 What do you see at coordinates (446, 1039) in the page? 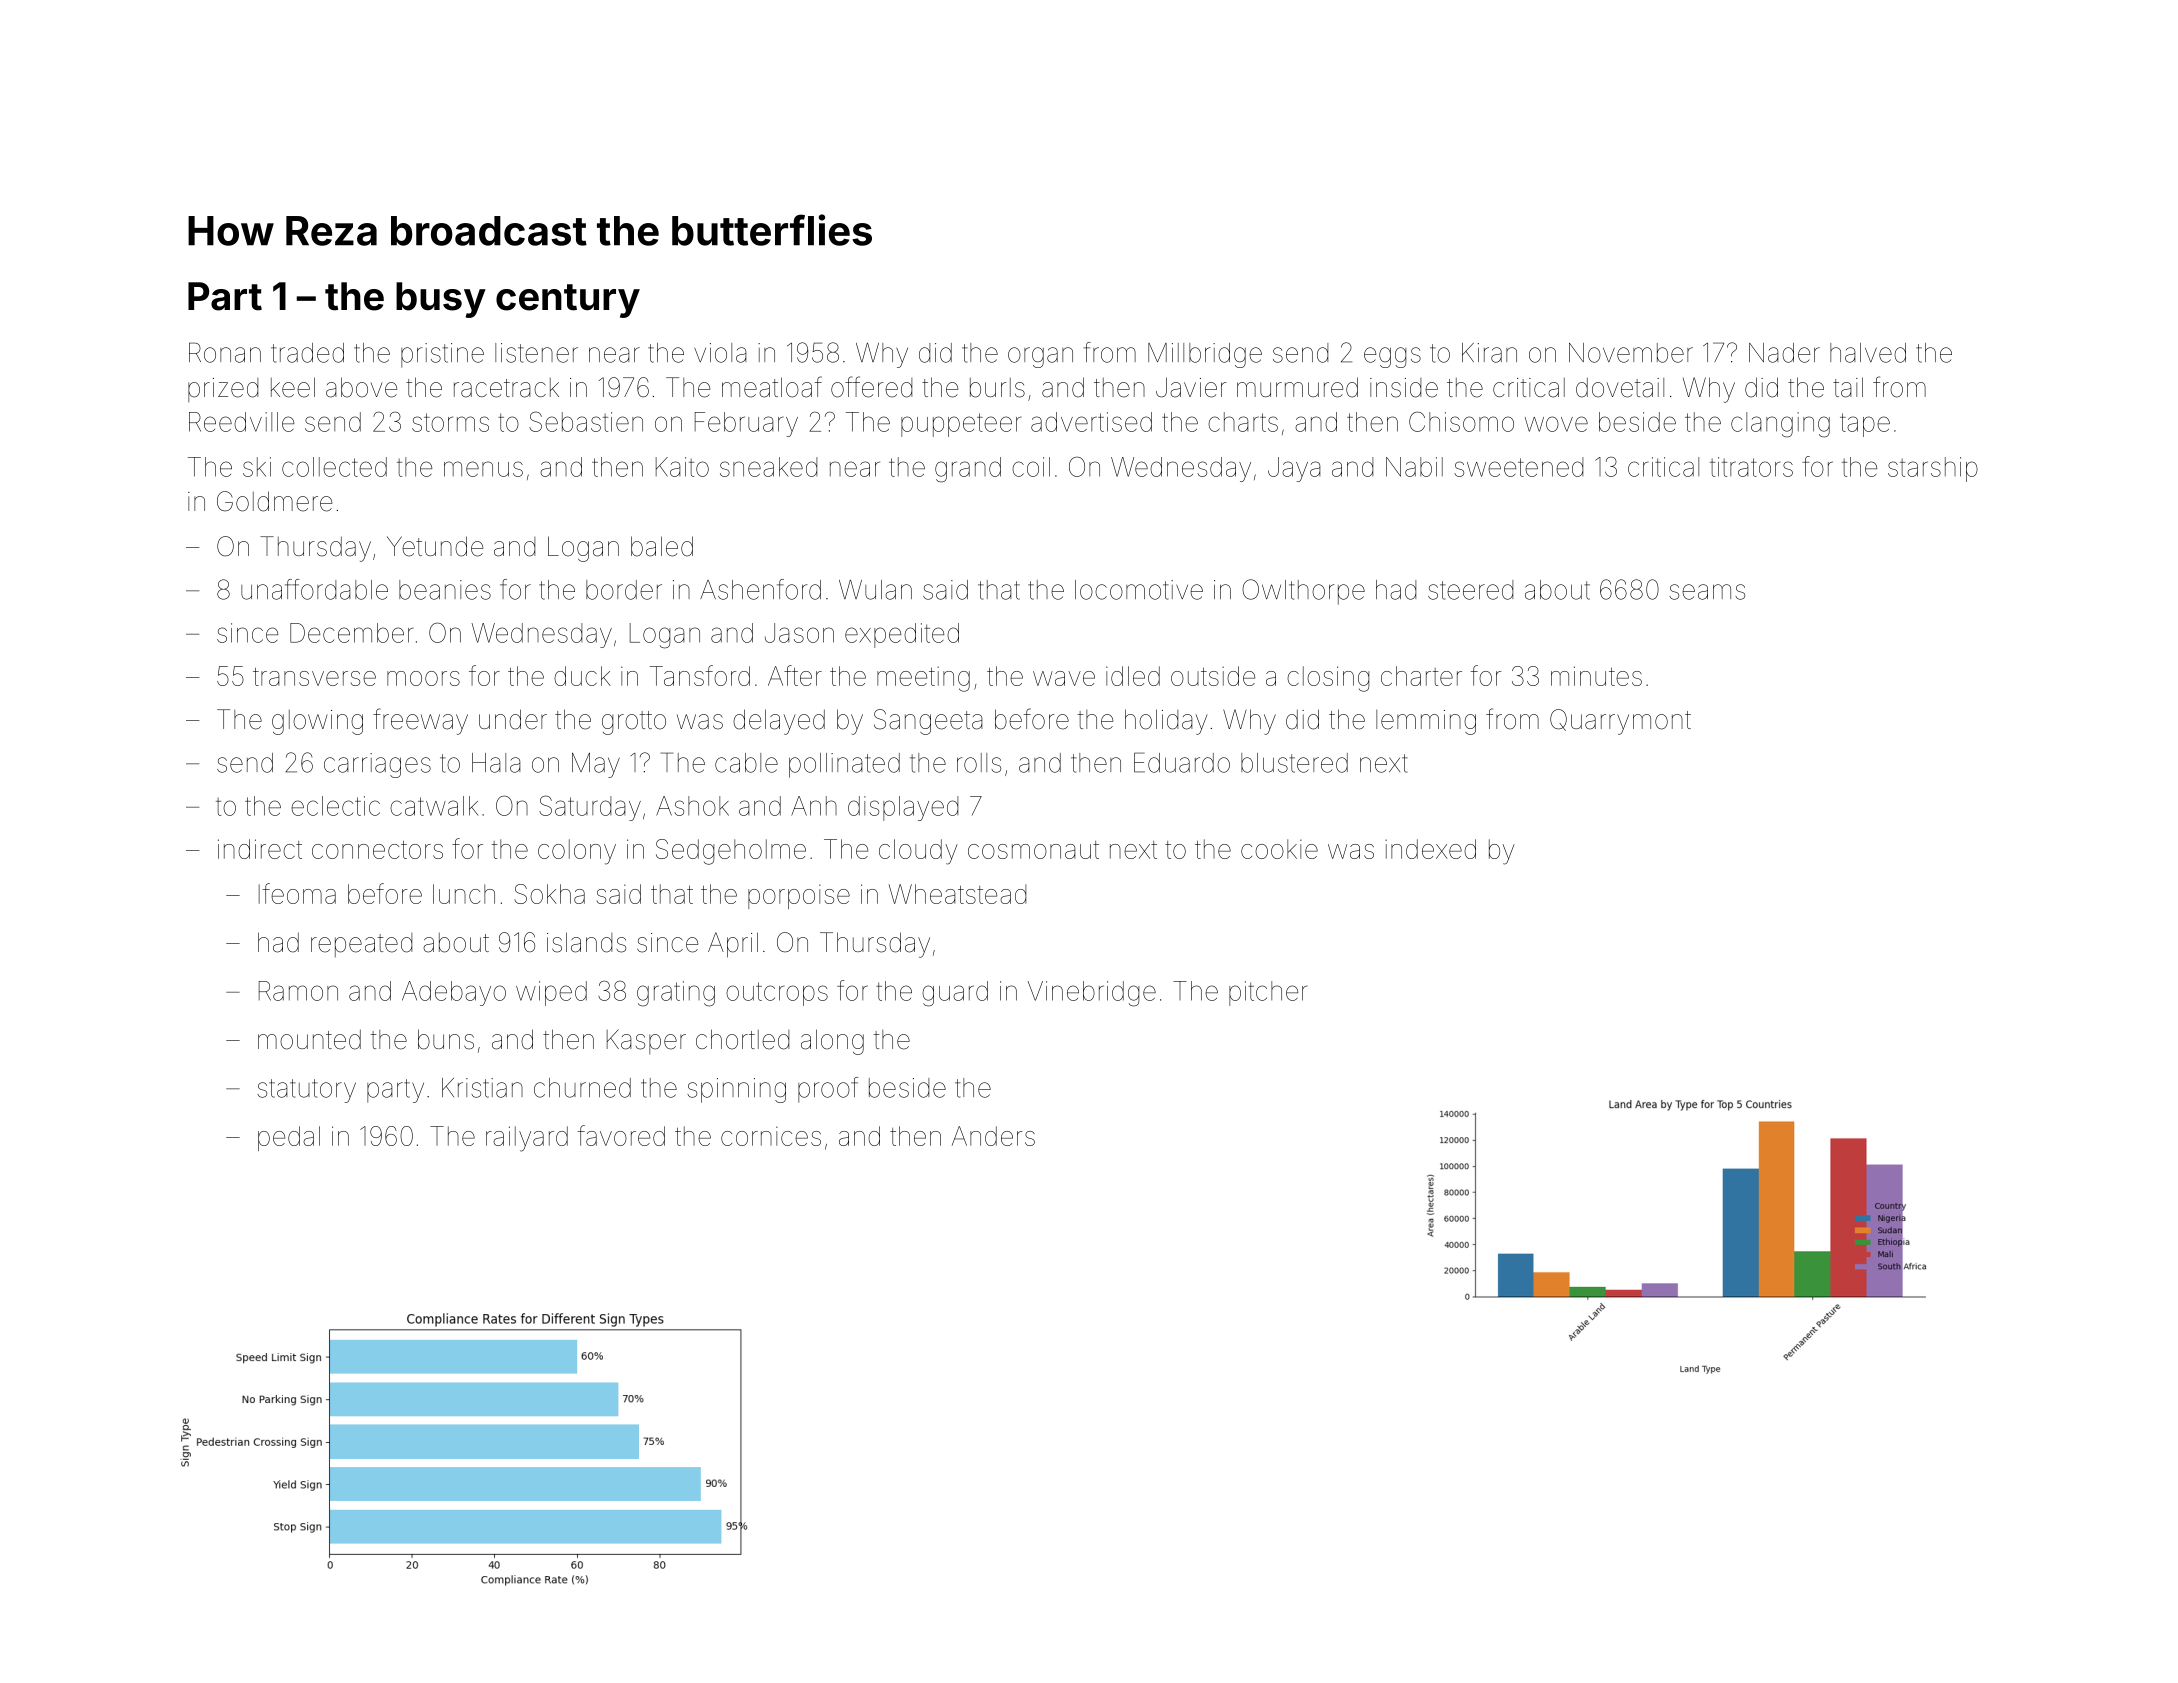
I see `buns` at bounding box center [446, 1039].
